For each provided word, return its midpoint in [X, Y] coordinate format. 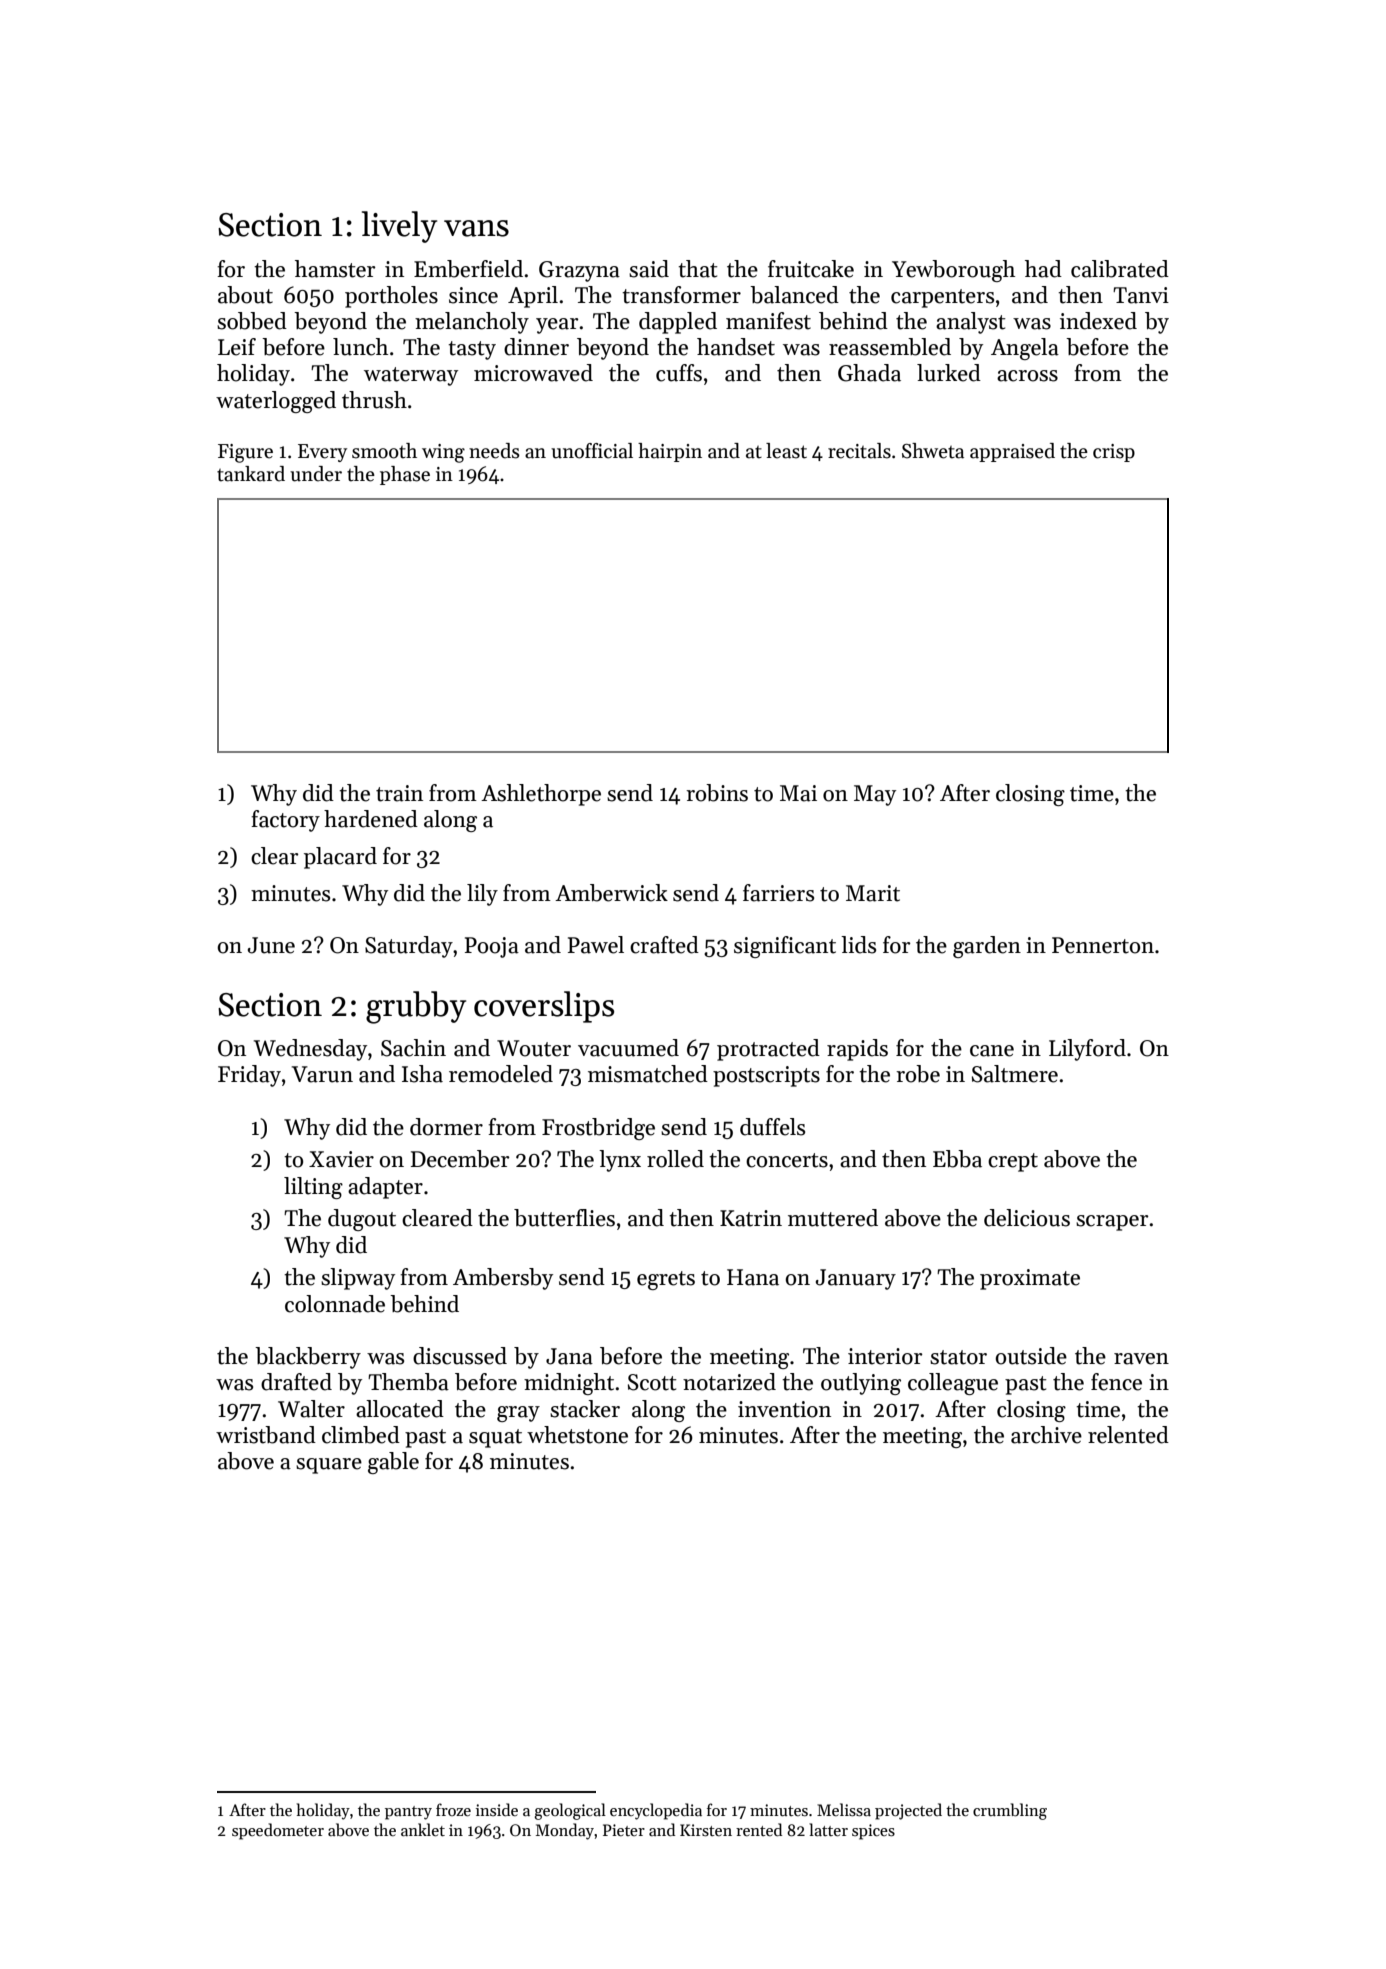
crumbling [1010, 1811]
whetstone [577, 1435]
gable [393, 1463]
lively [399, 227]
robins [717, 793]
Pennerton [1103, 945]
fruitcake [811, 269]
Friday [249, 1076]
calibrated [1120, 269]
